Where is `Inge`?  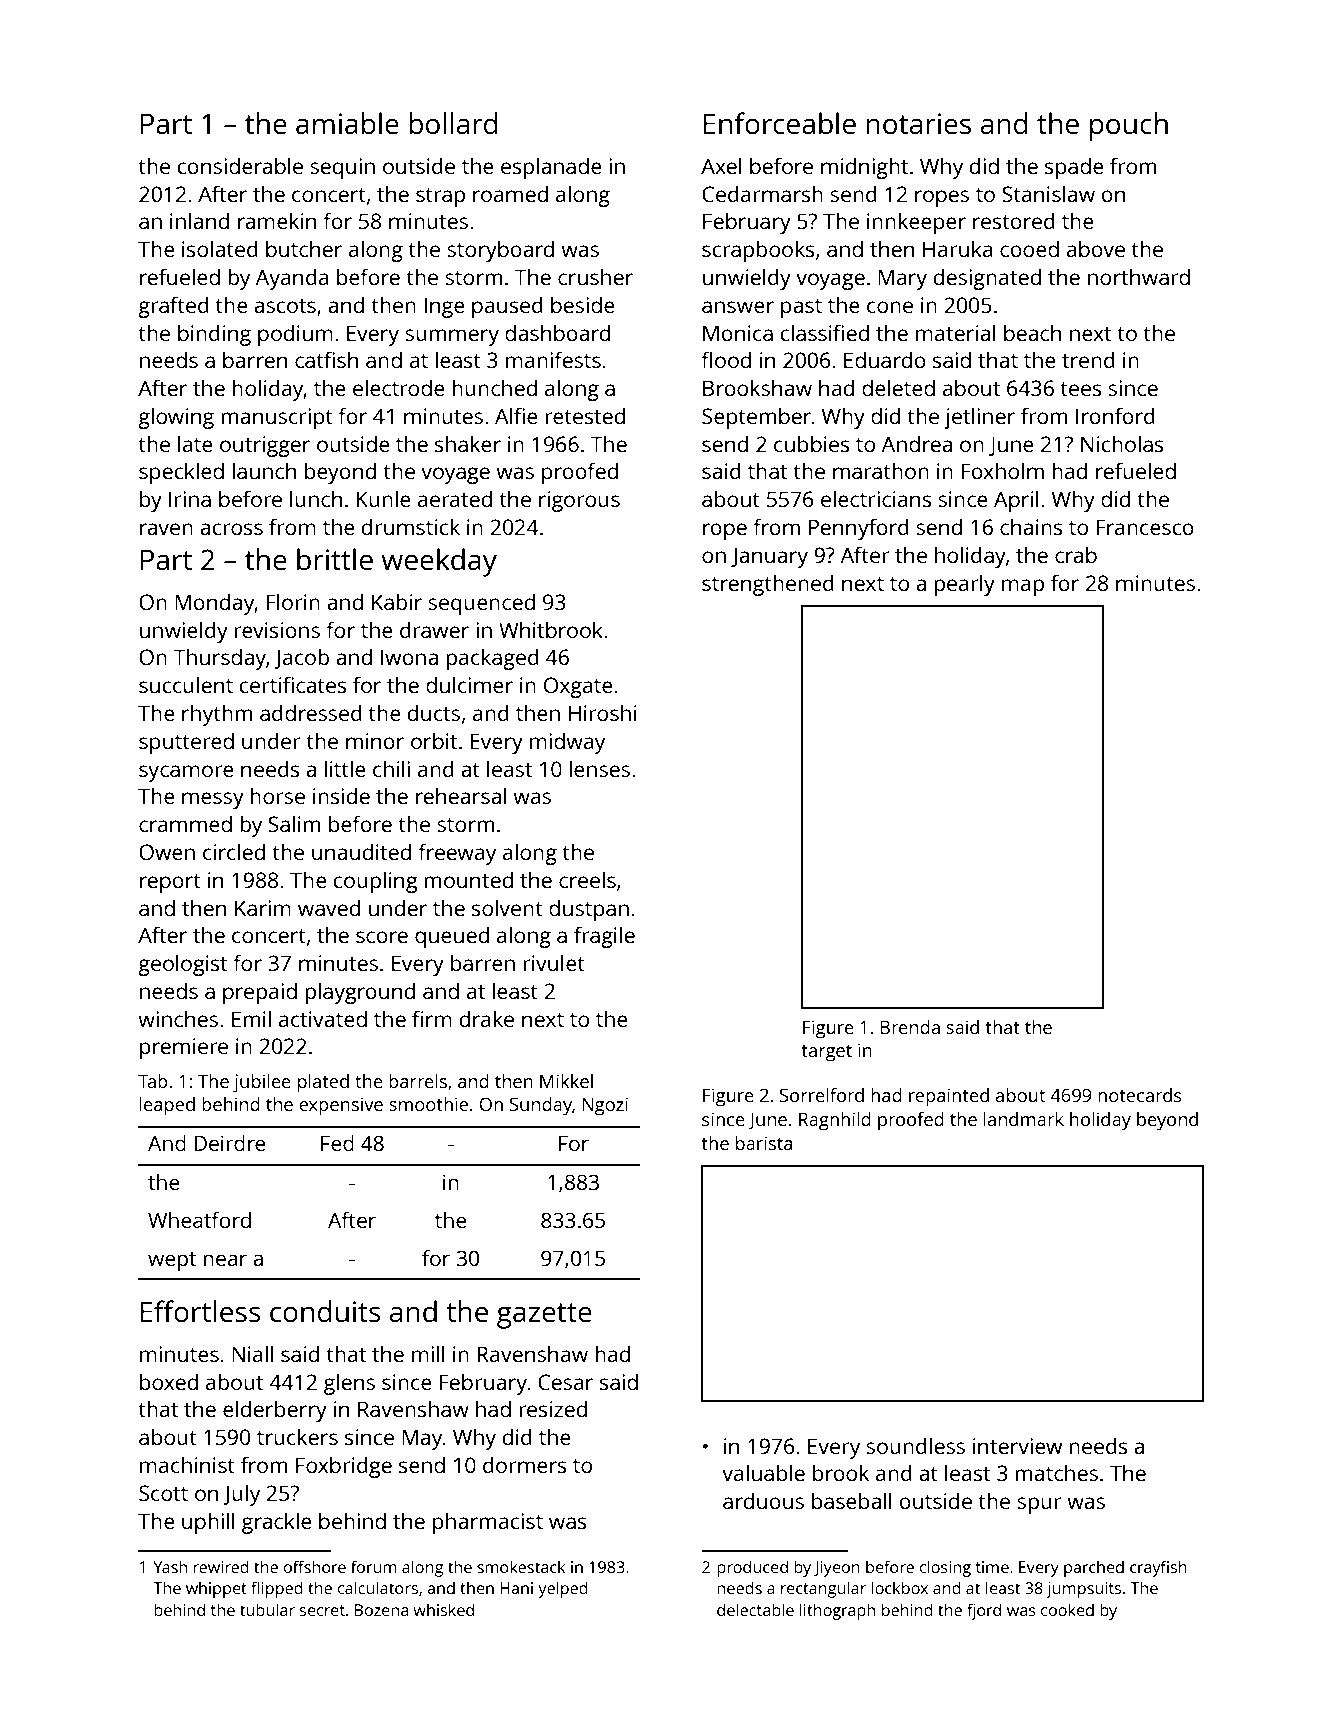 Inge is located at coordinates (444, 307).
